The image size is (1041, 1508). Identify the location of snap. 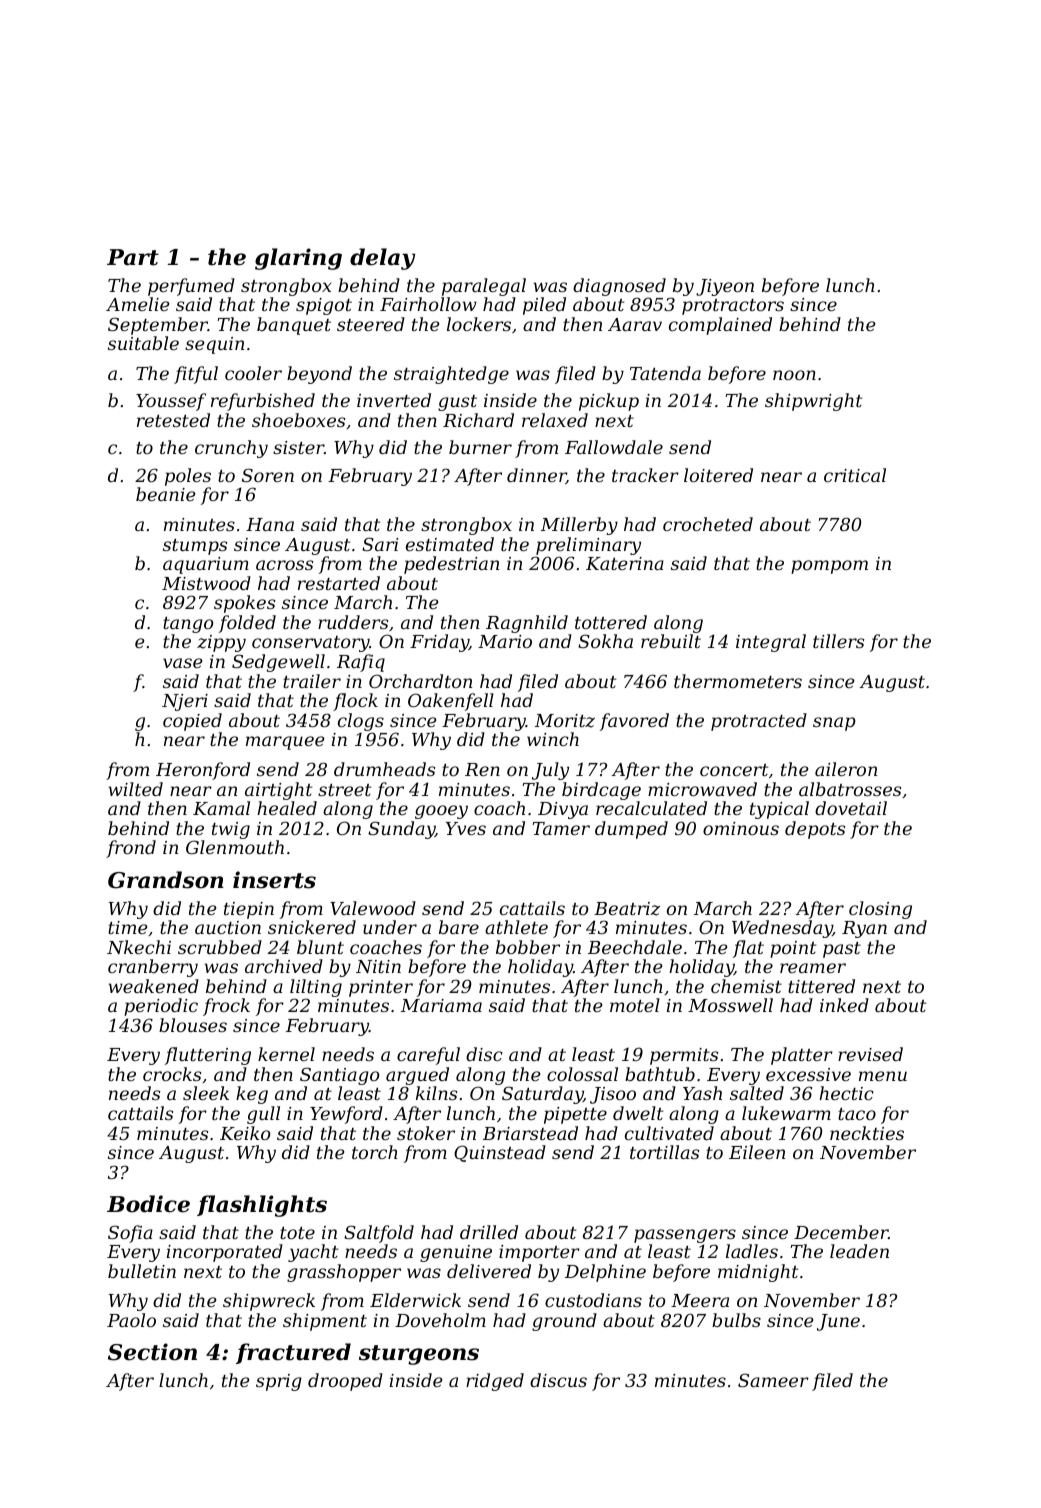
(834, 724).
